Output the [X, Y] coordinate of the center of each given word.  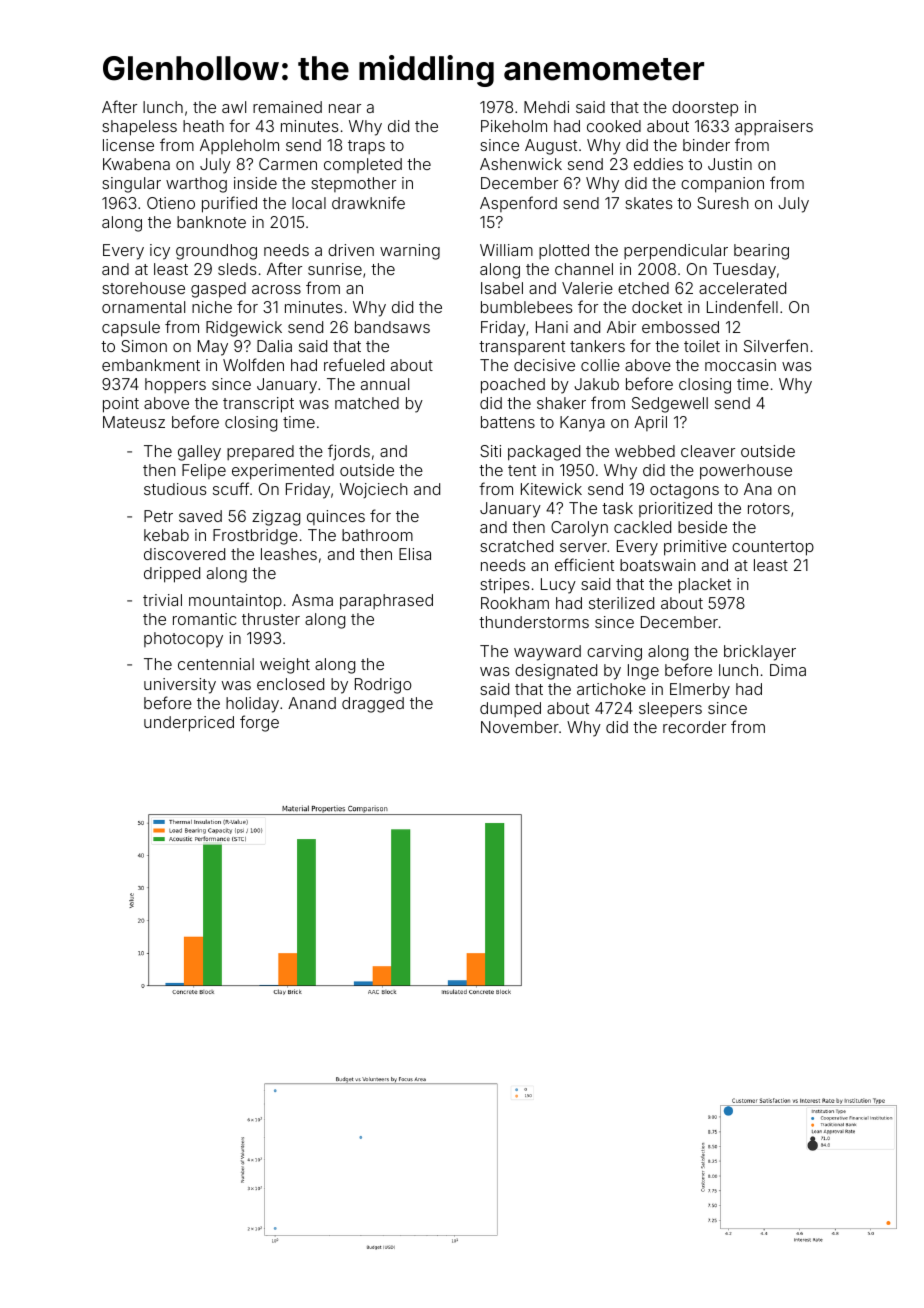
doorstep [705, 108]
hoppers [175, 385]
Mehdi [546, 107]
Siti [490, 451]
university [180, 686]
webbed [645, 451]
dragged [373, 705]
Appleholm [239, 146]
